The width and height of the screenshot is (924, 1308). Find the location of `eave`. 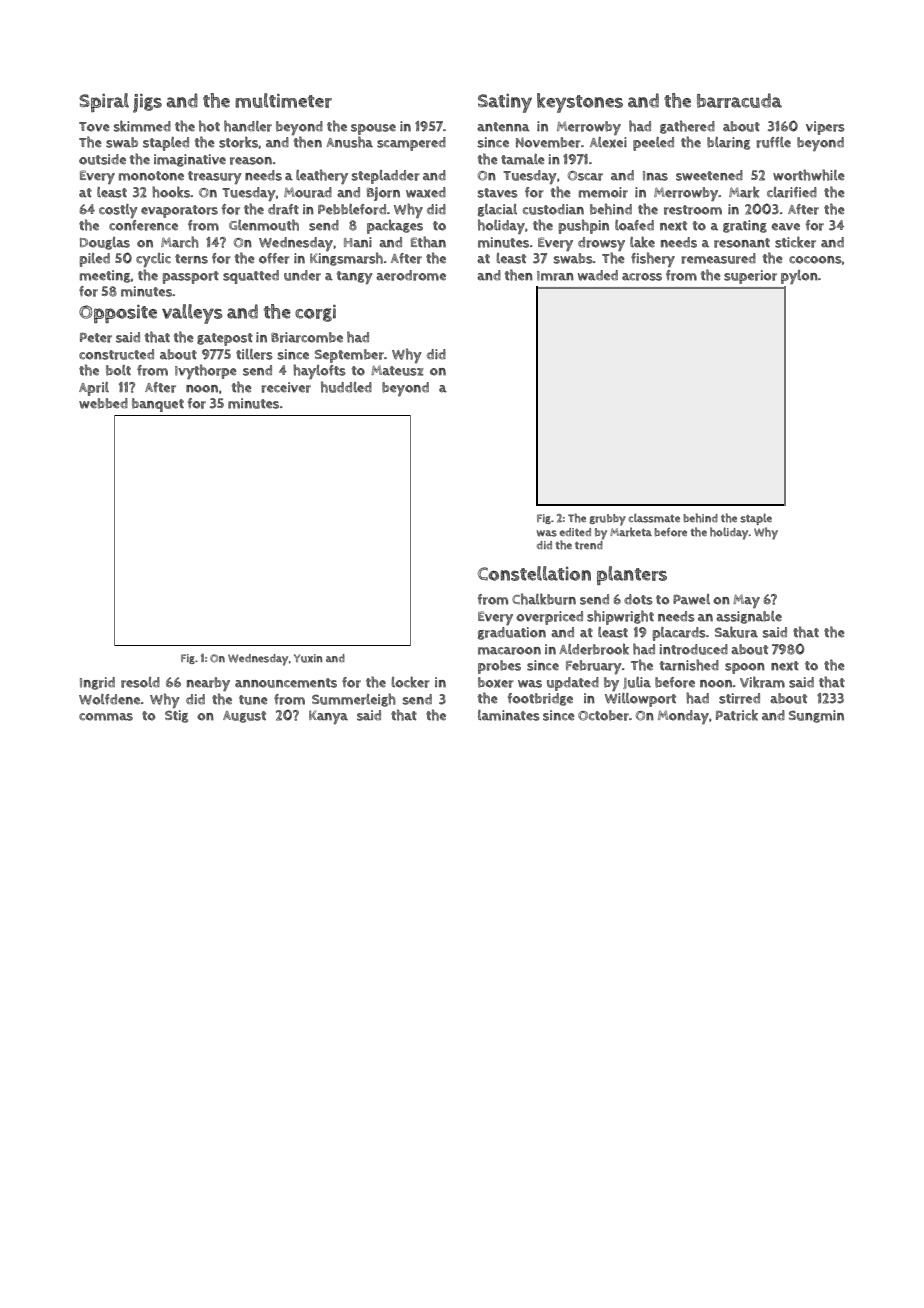

eave is located at coordinates (786, 227).
